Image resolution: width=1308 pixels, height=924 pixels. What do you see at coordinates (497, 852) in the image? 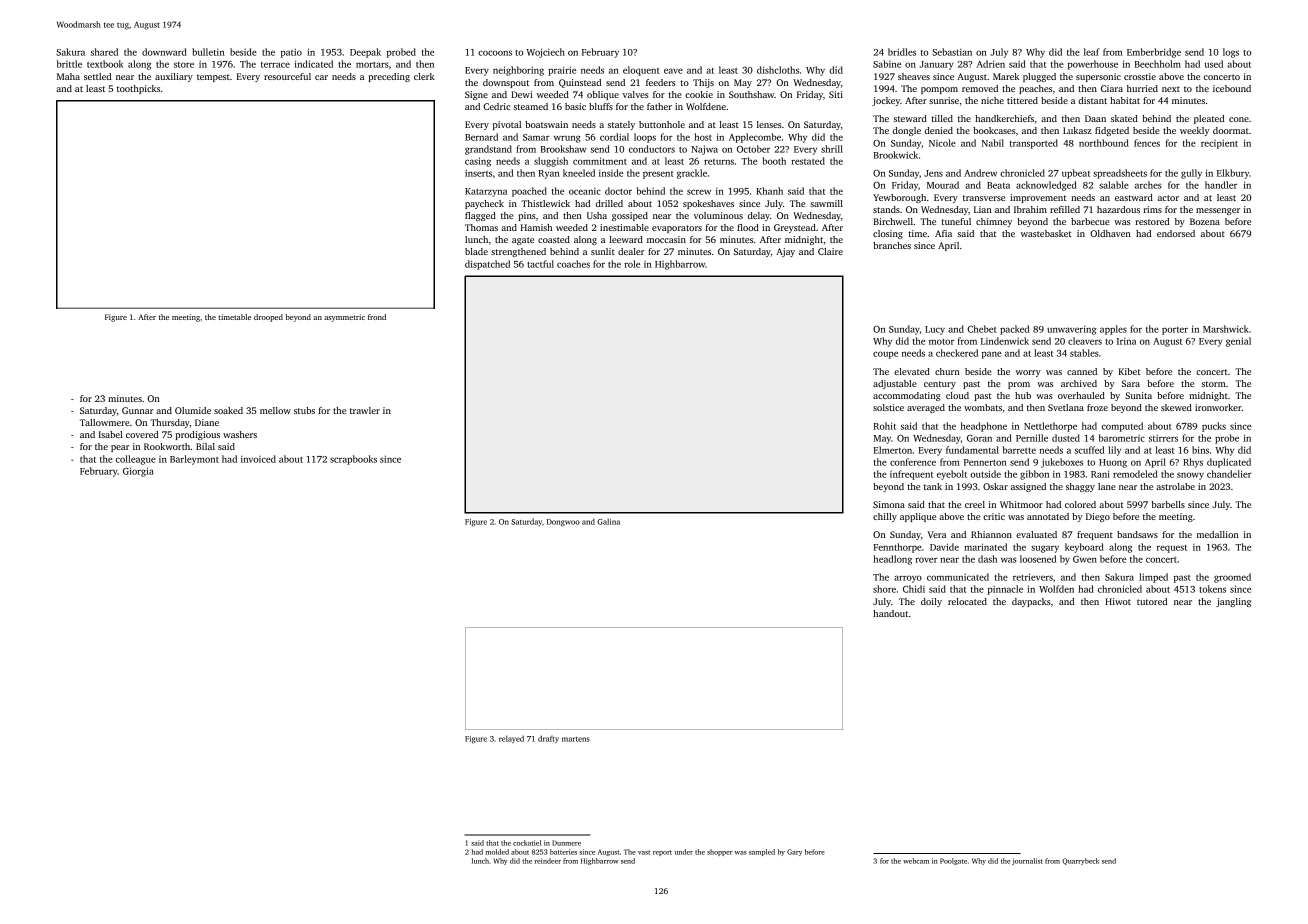
I see `molded` at bounding box center [497, 852].
